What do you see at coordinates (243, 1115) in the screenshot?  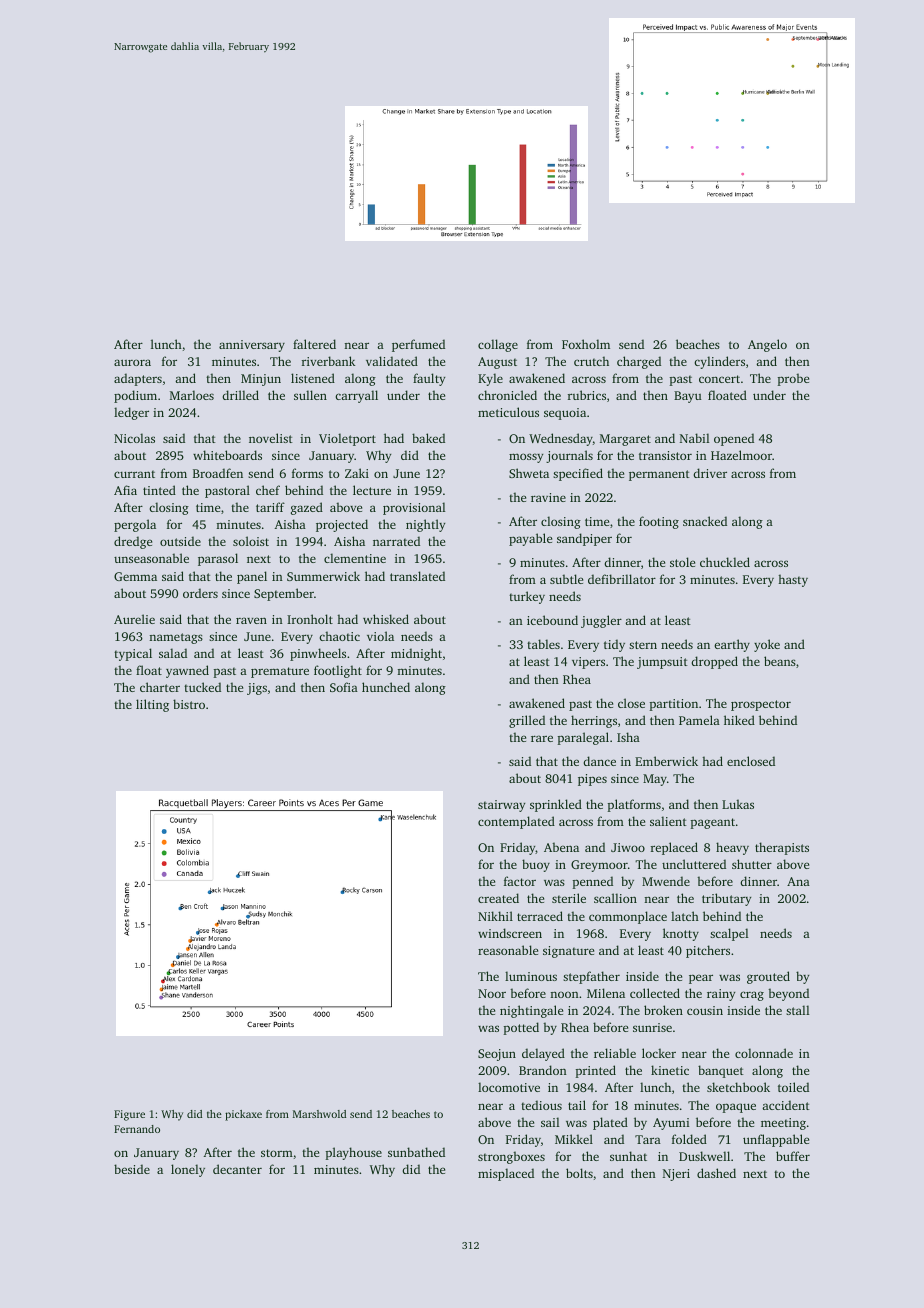 I see `pickaxe` at bounding box center [243, 1115].
